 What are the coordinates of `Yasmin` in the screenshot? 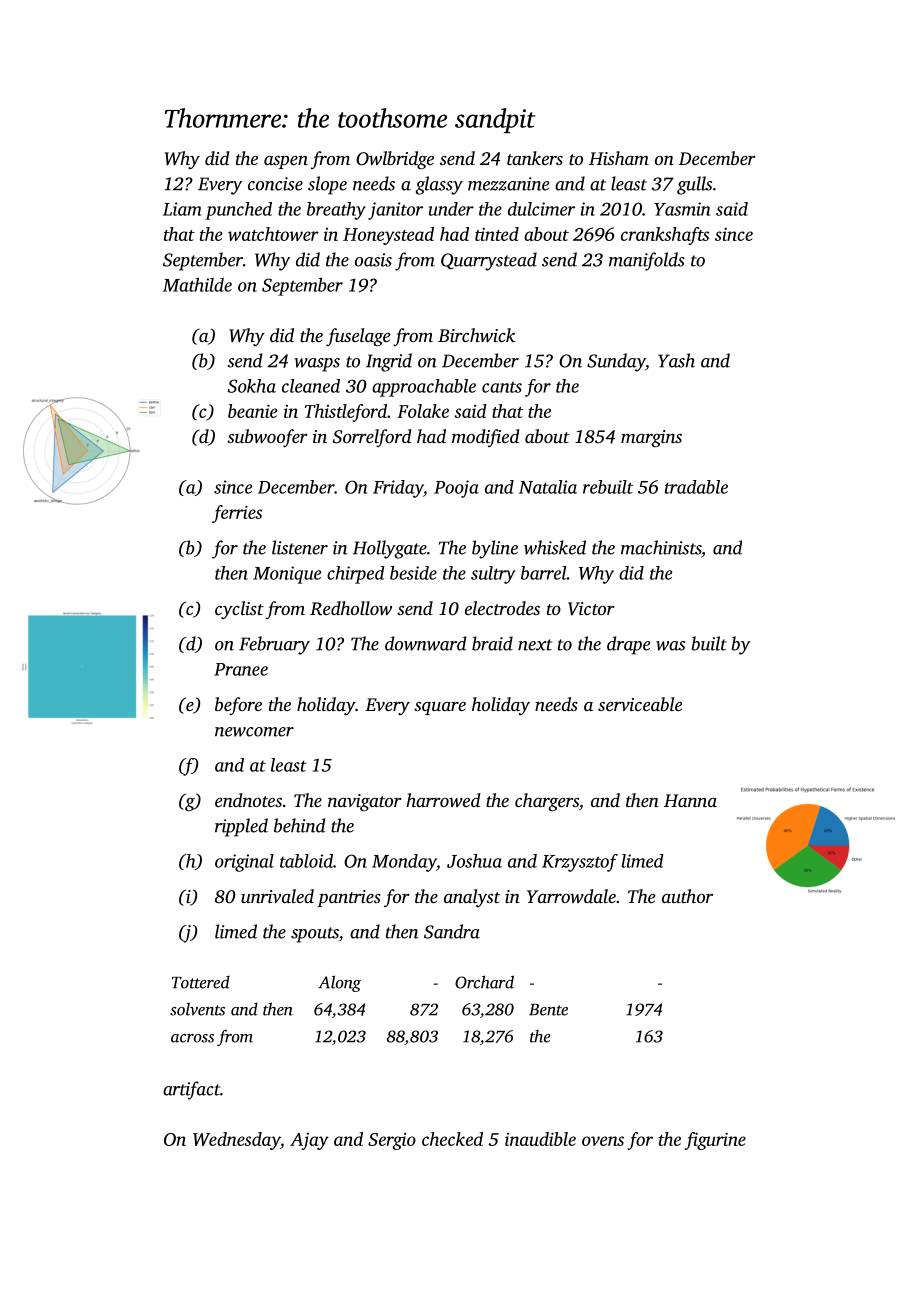 It's located at (682, 209).
